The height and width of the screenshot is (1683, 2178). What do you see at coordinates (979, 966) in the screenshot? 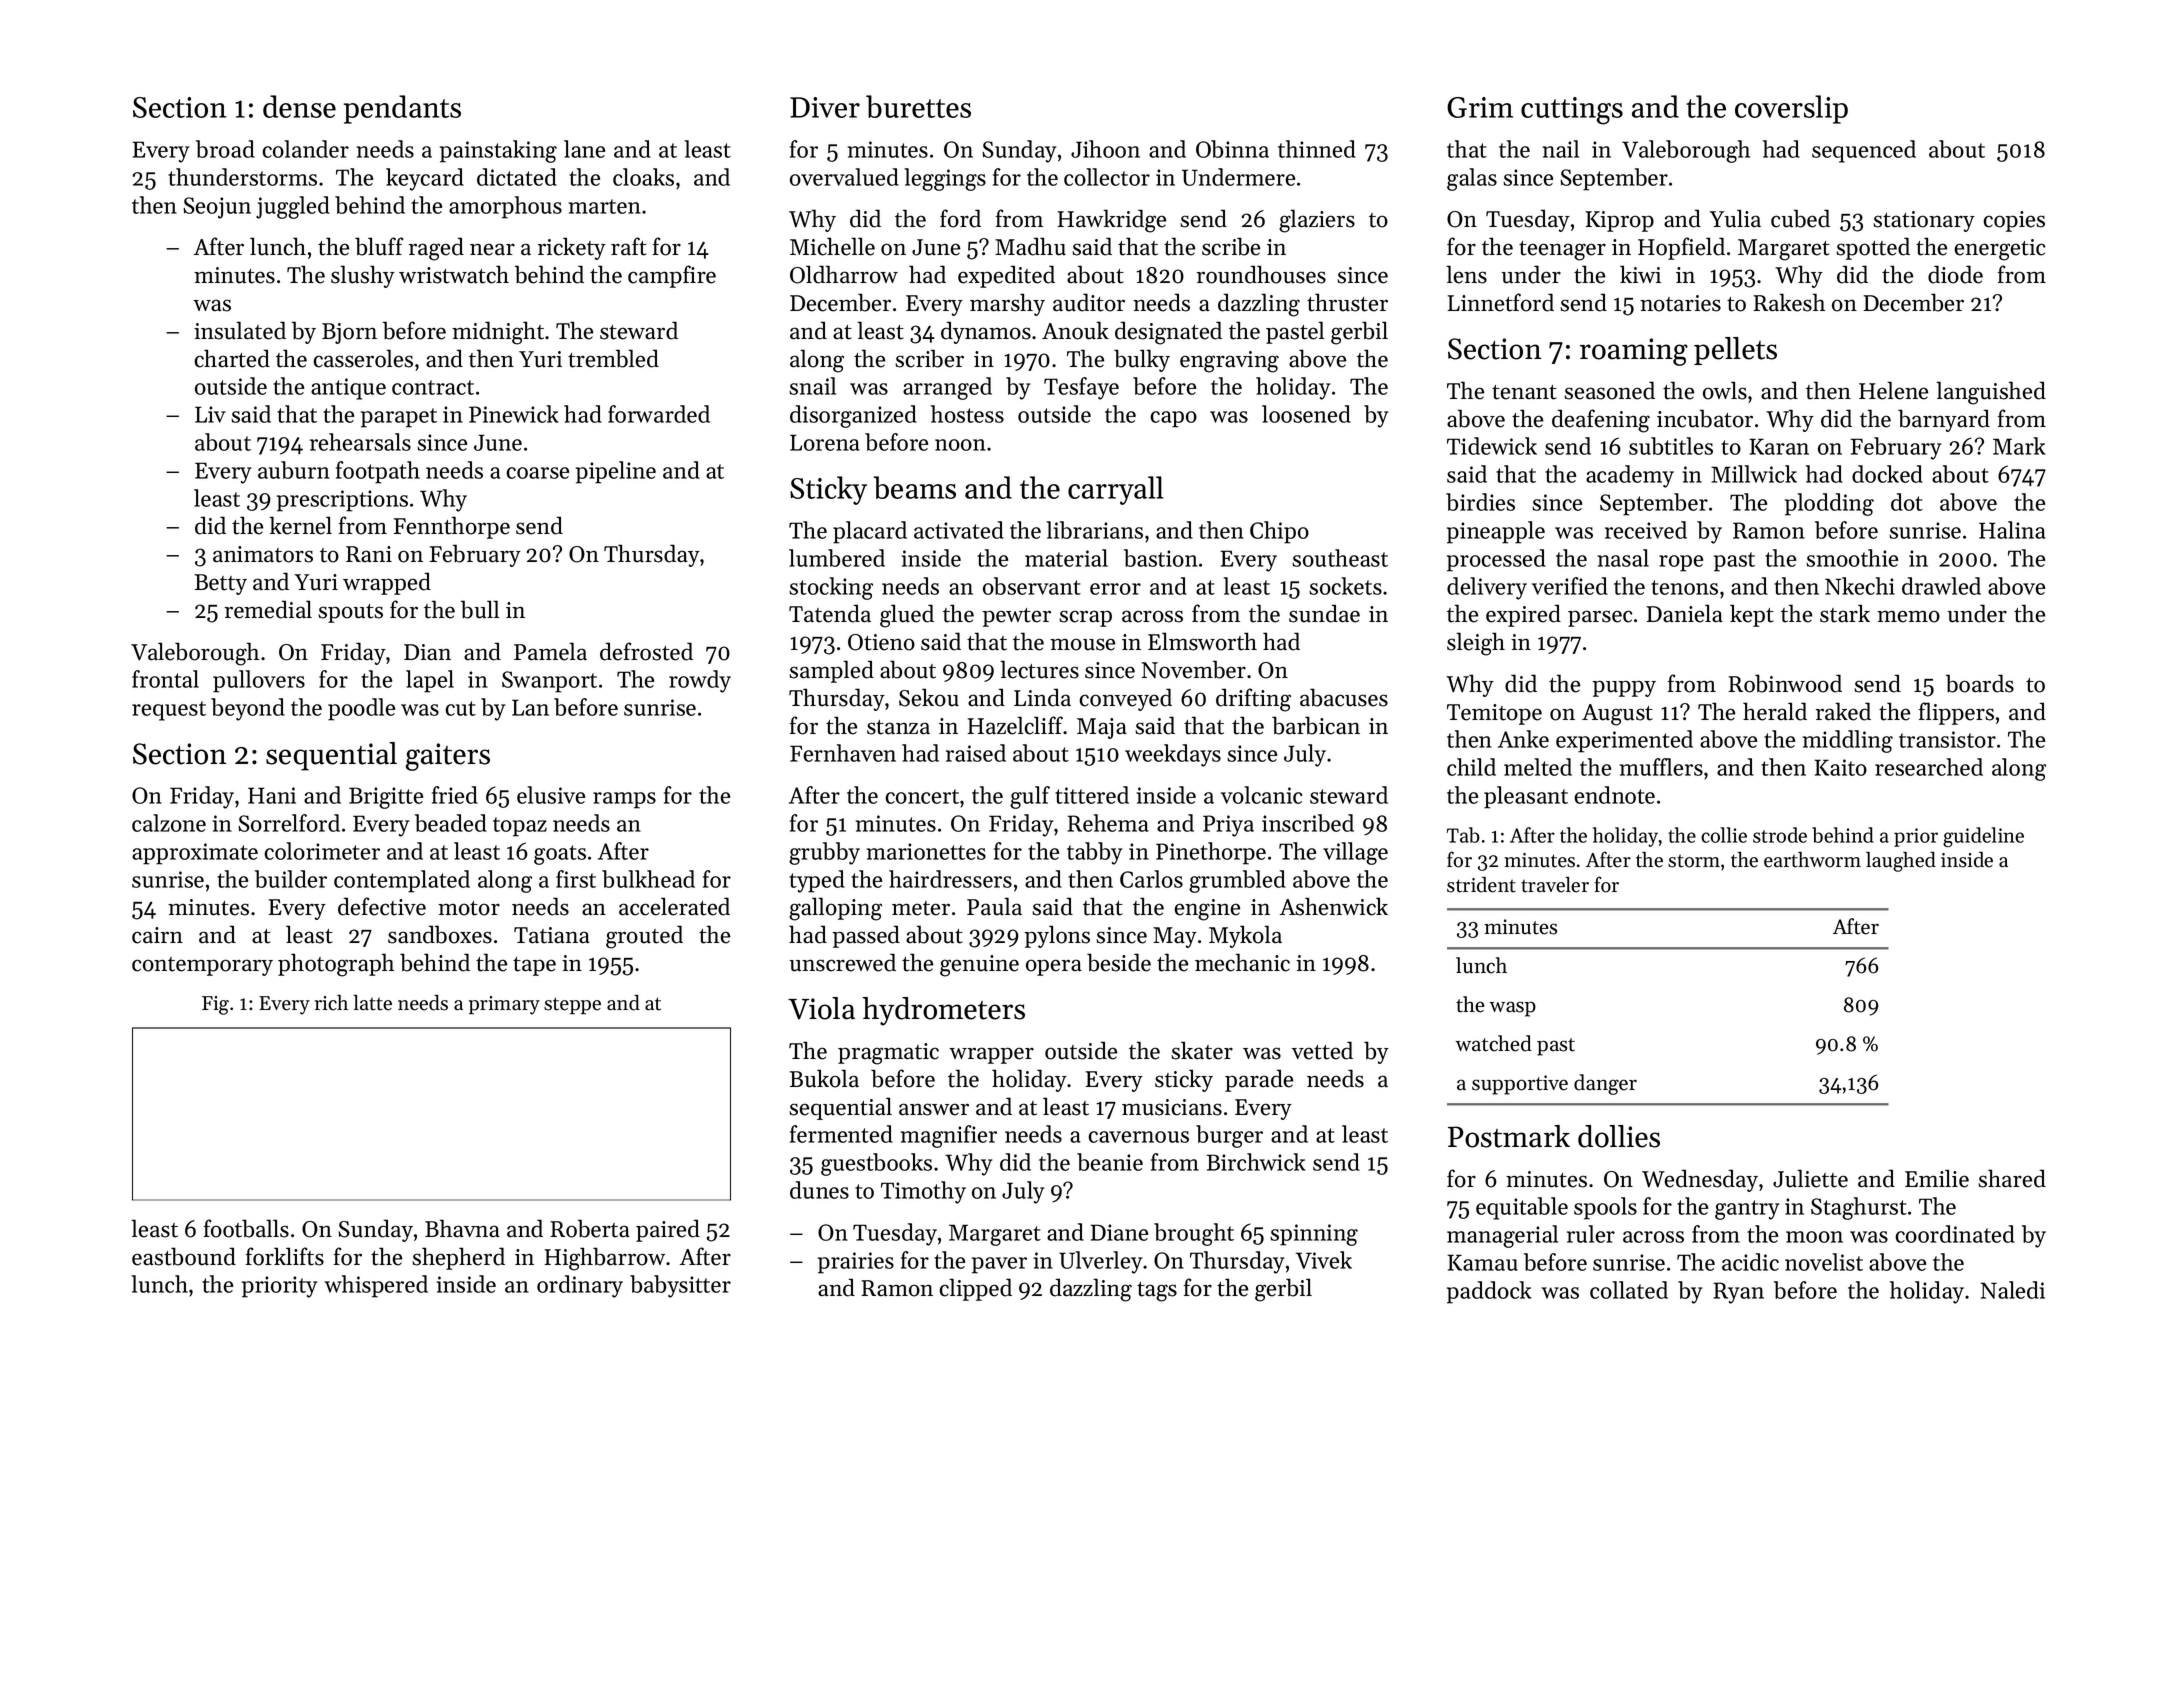
I see `genuine` at bounding box center [979, 966].
